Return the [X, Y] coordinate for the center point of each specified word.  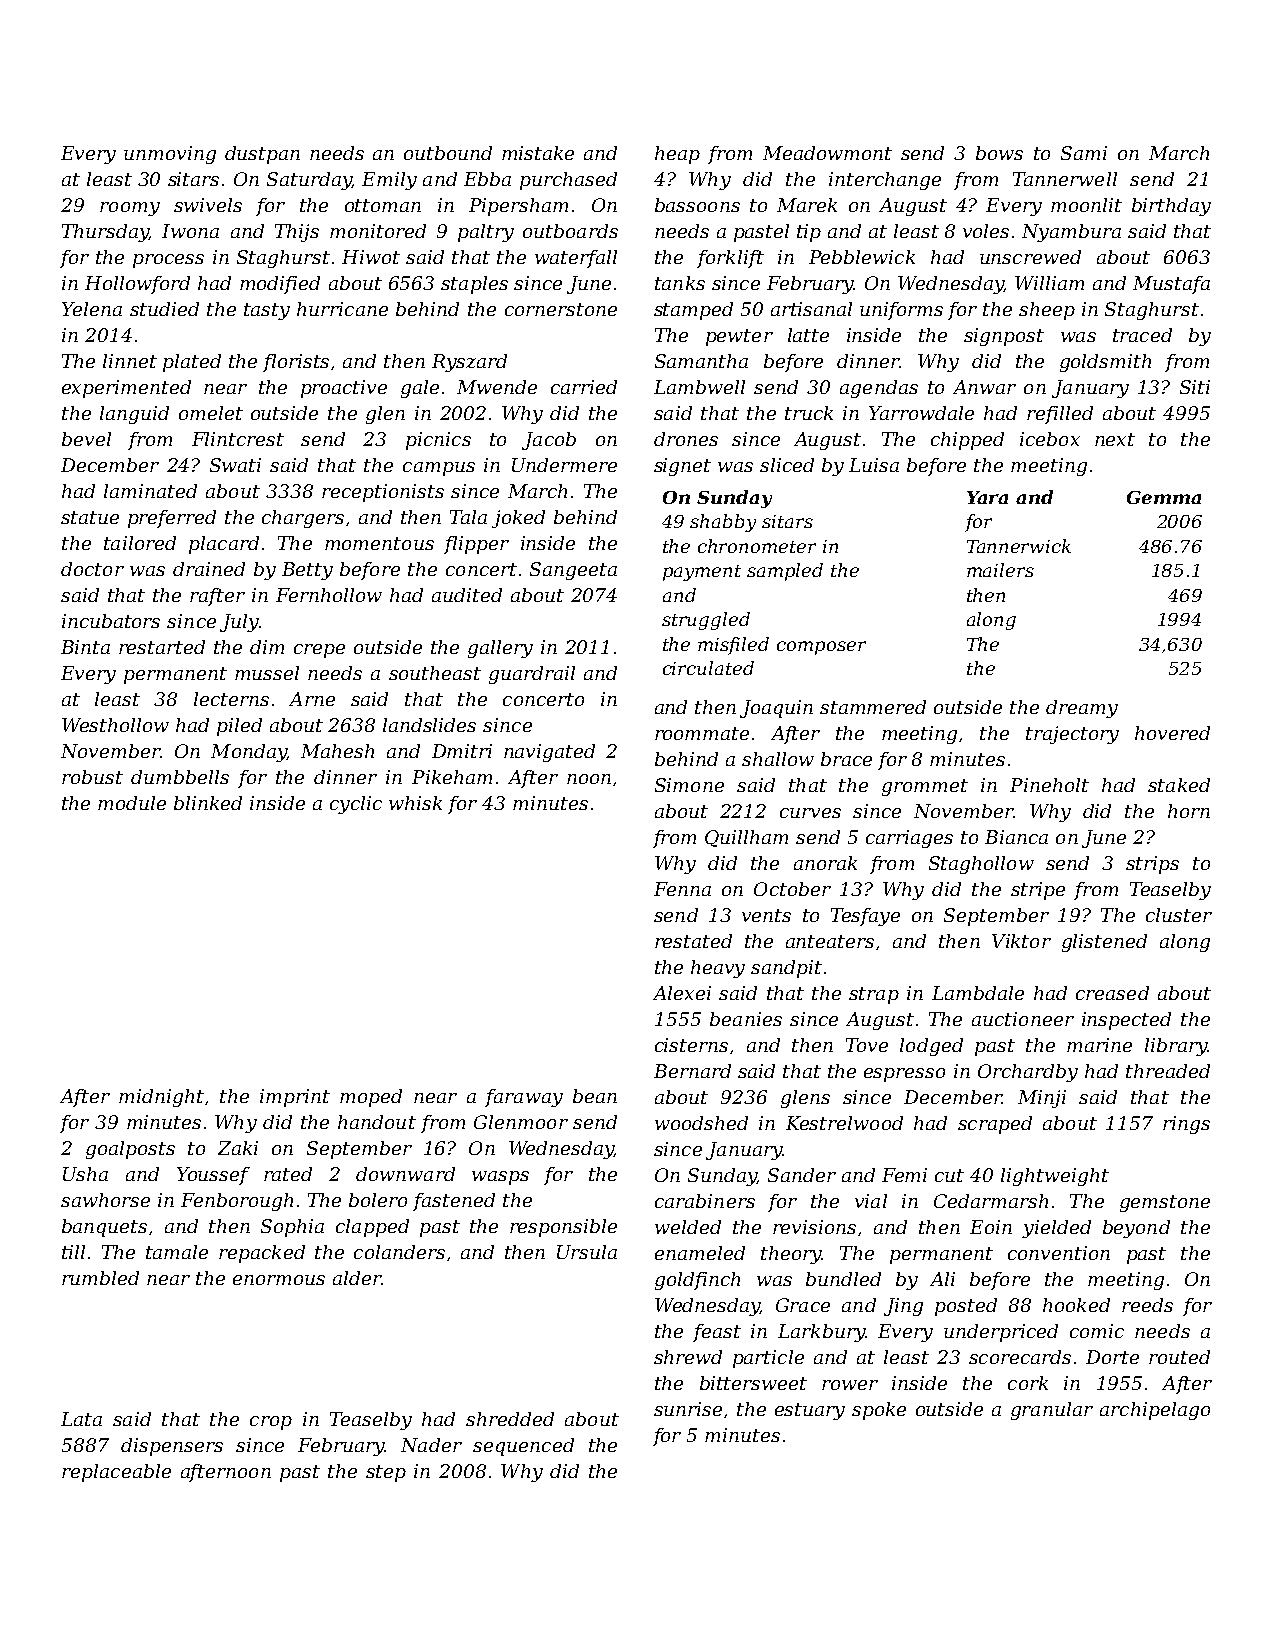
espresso [904, 1075]
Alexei [682, 993]
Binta [85, 647]
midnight [161, 1098]
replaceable [116, 1473]
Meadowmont [827, 153]
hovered [1172, 733]
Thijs [297, 233]
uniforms [901, 311]
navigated [549, 753]
